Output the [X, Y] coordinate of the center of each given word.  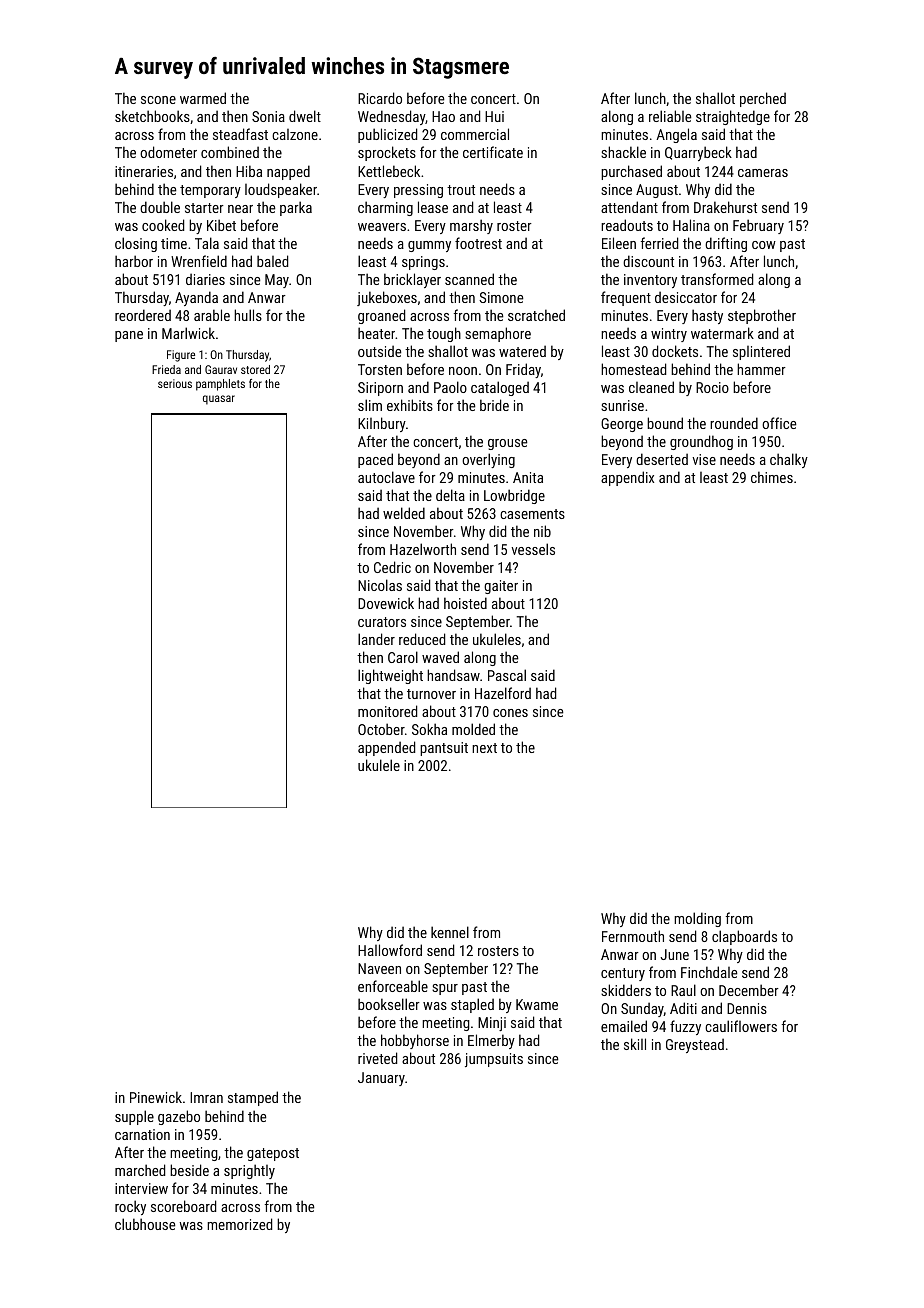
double [160, 207]
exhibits [410, 405]
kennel [450, 932]
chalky [789, 460]
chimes [772, 477]
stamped [253, 1098]
